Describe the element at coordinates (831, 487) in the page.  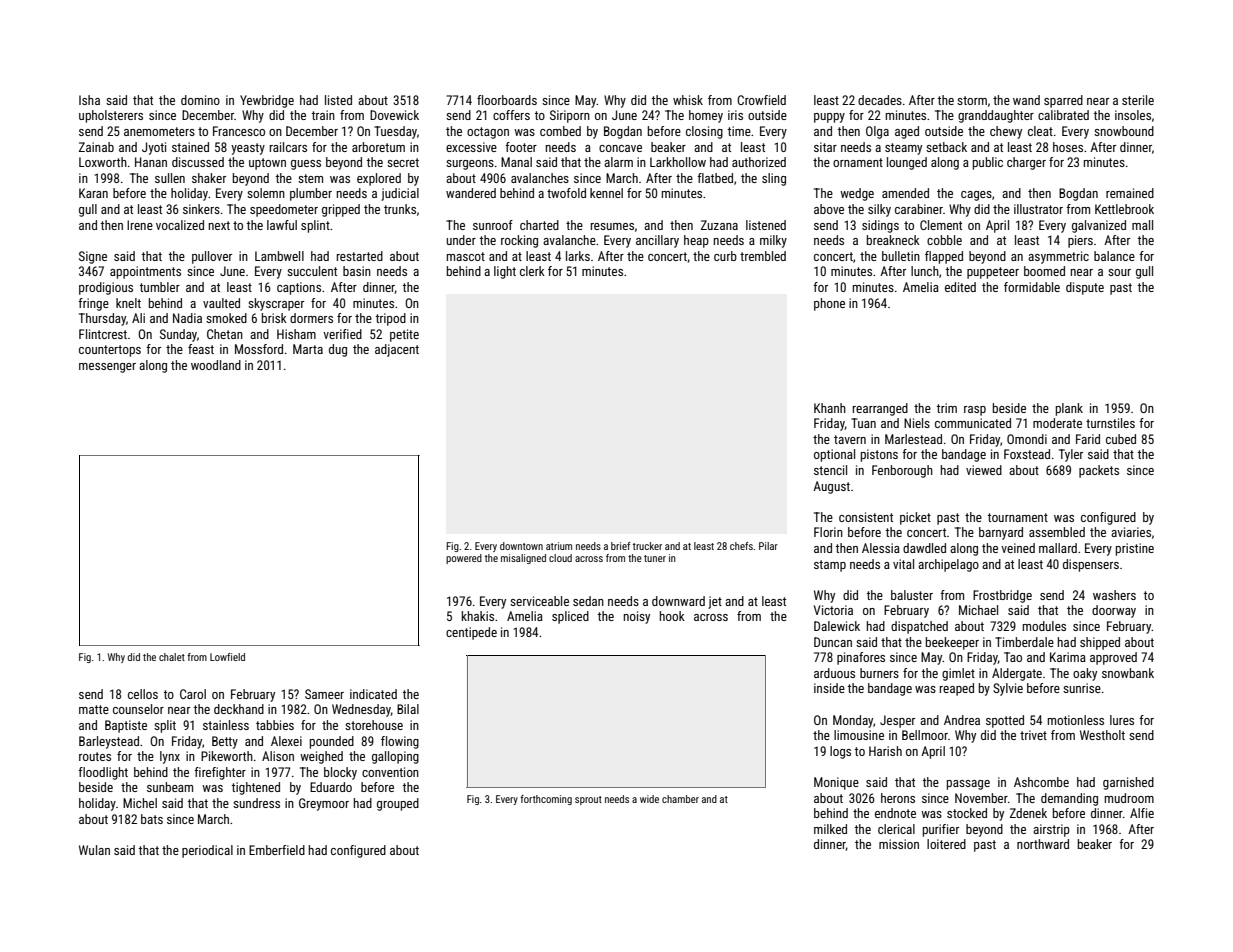
I see `August` at that location.
